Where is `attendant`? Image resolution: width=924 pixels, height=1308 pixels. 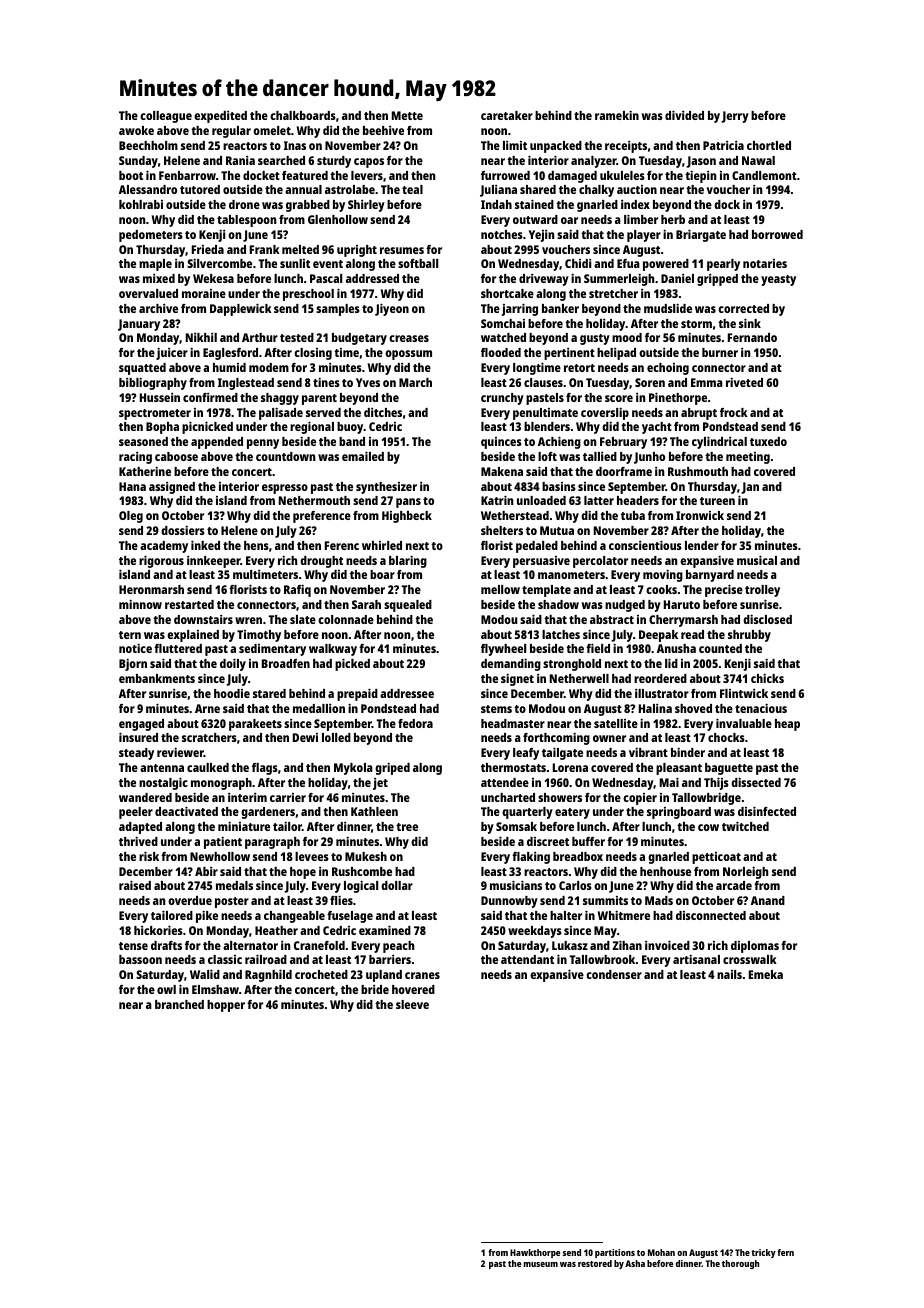
attendant is located at coordinates (527, 959).
